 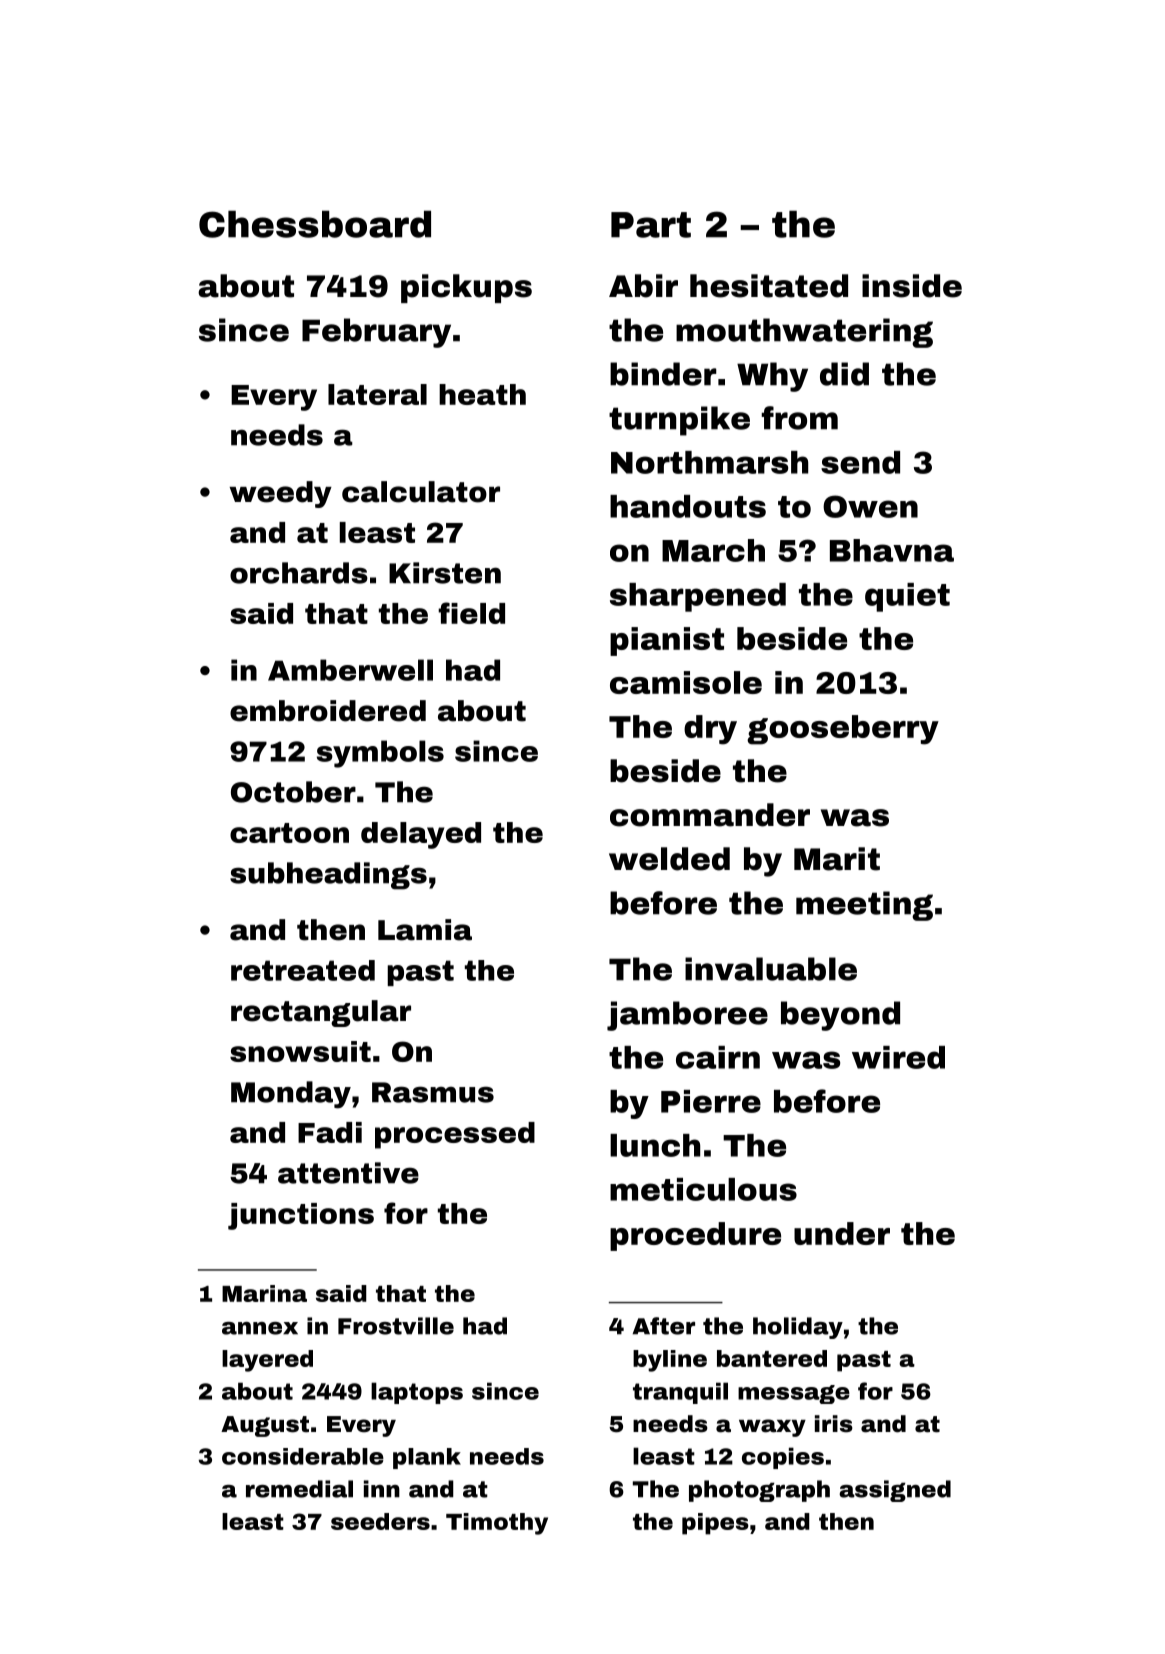 I want to click on After, so click(x=664, y=1326).
